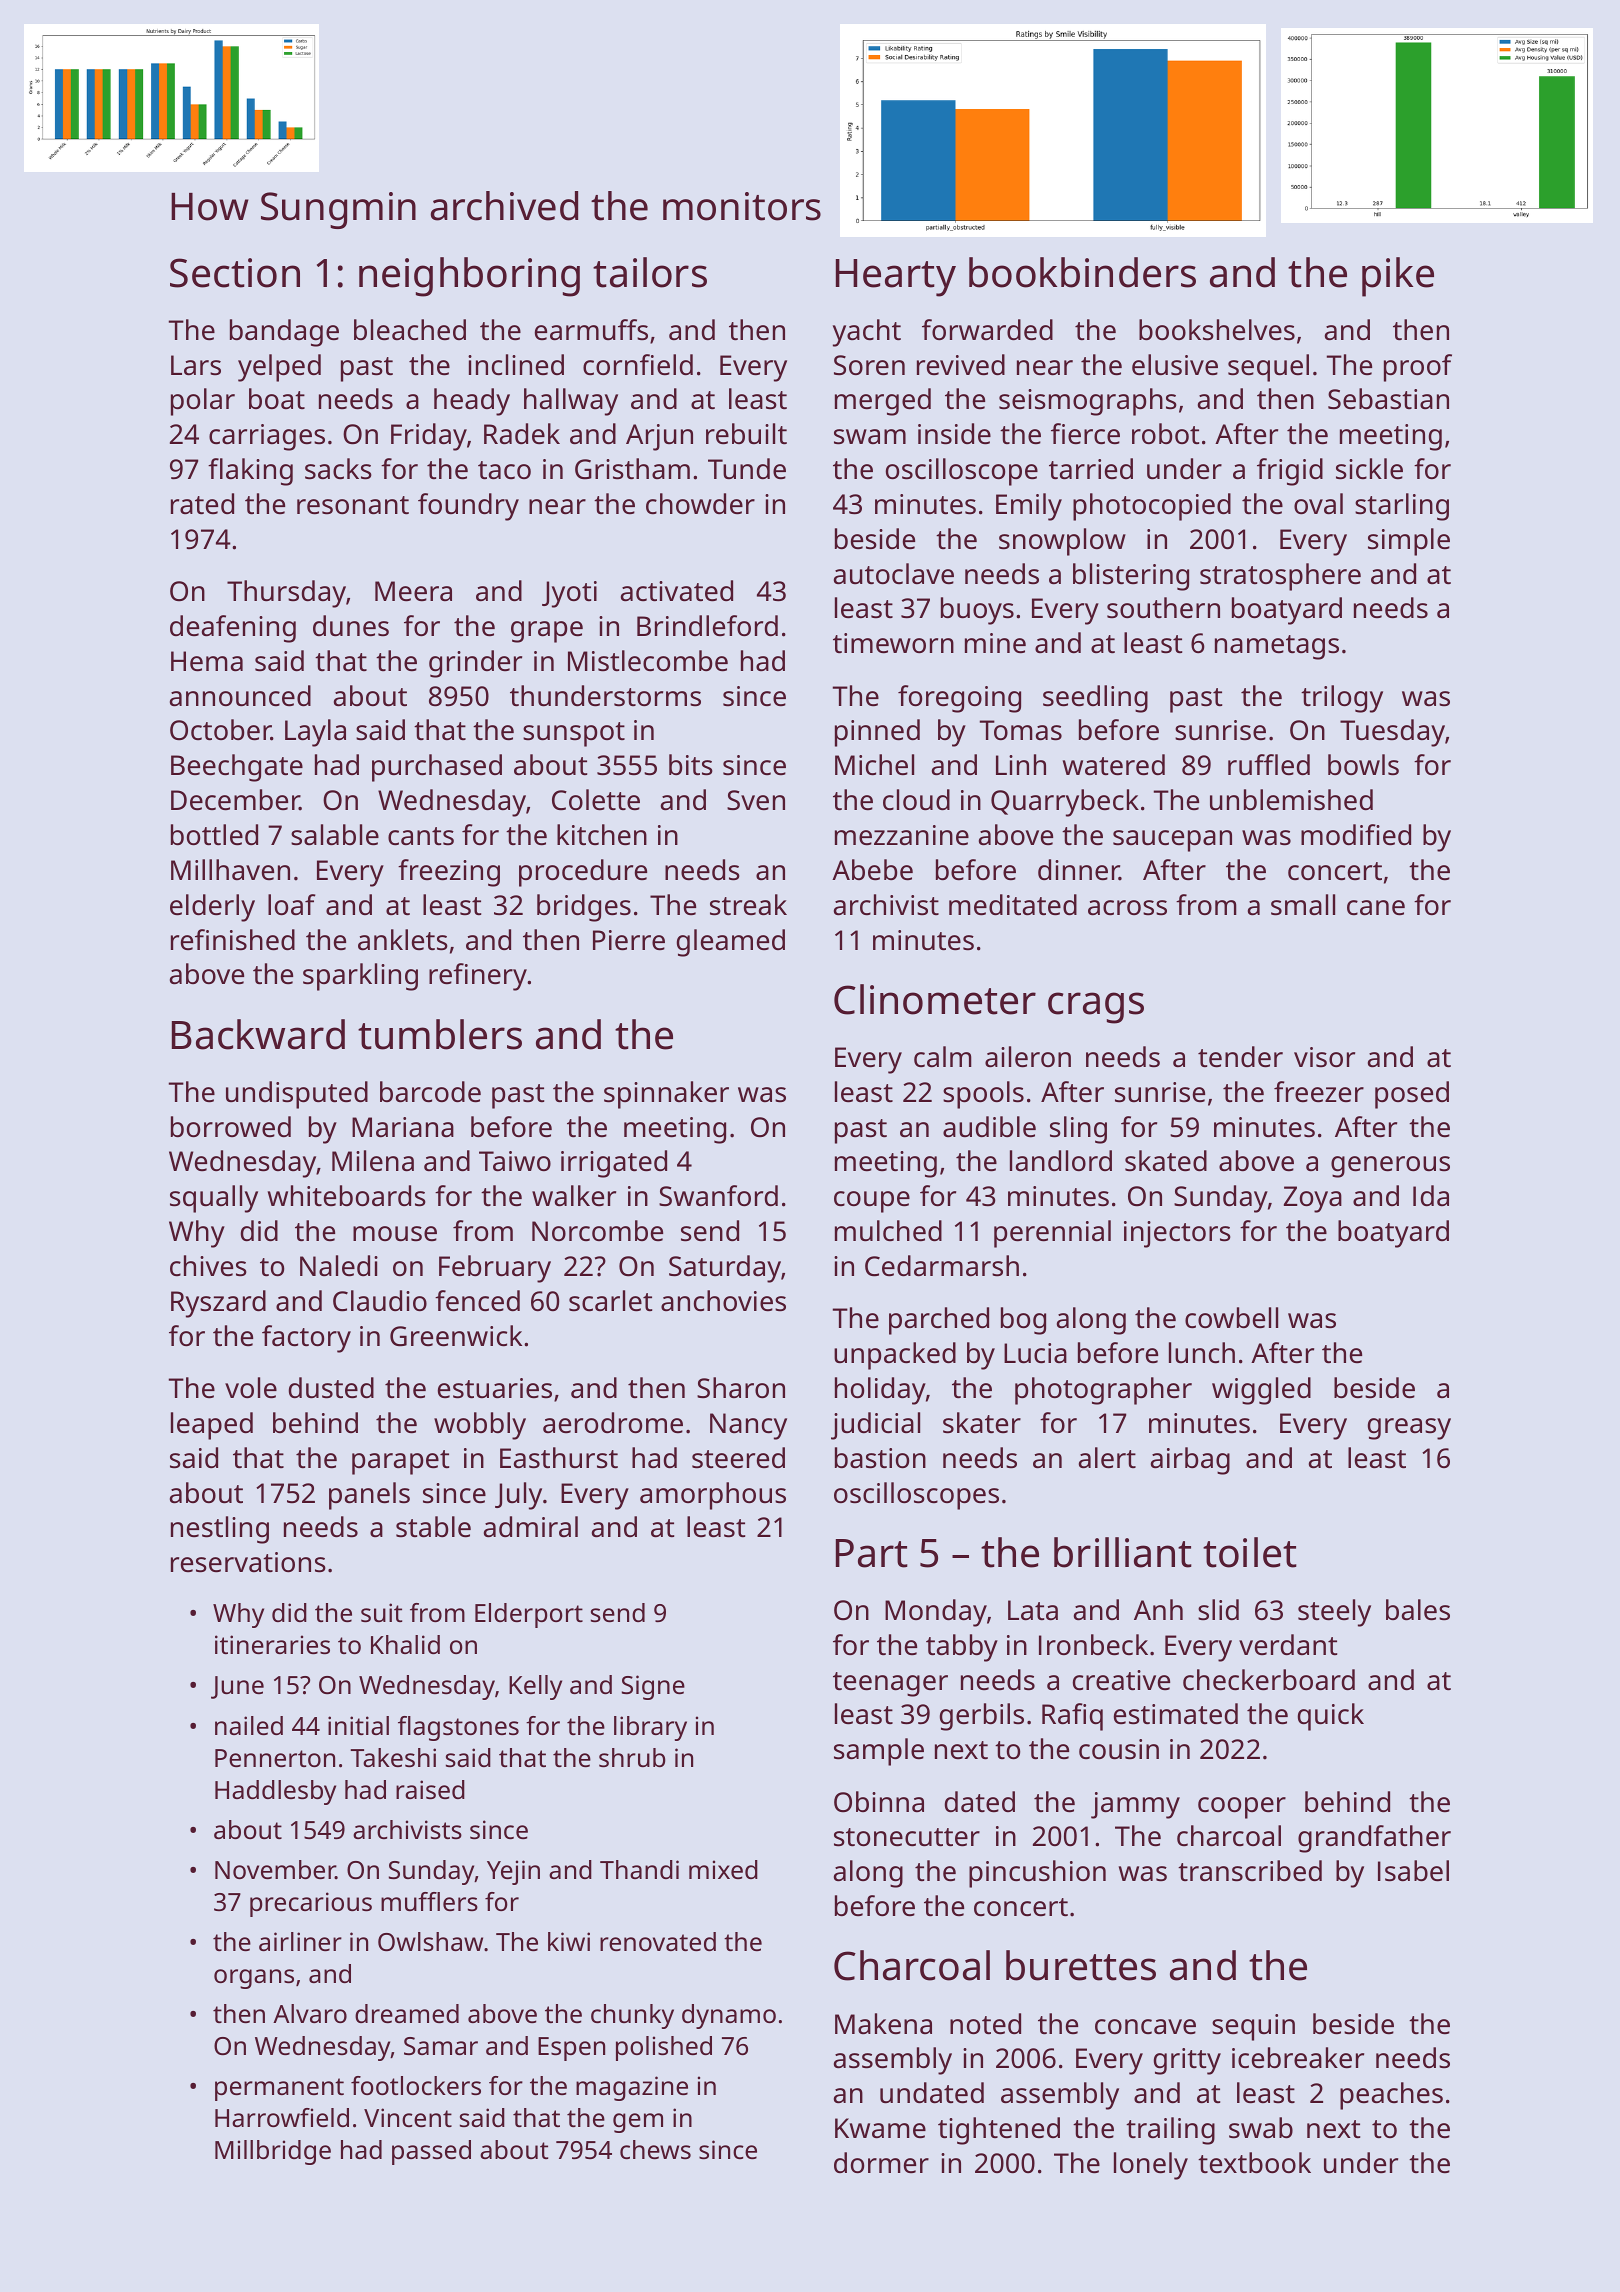 This screenshot has height=2292, width=1620. I want to click on greasy, so click(1409, 1429).
